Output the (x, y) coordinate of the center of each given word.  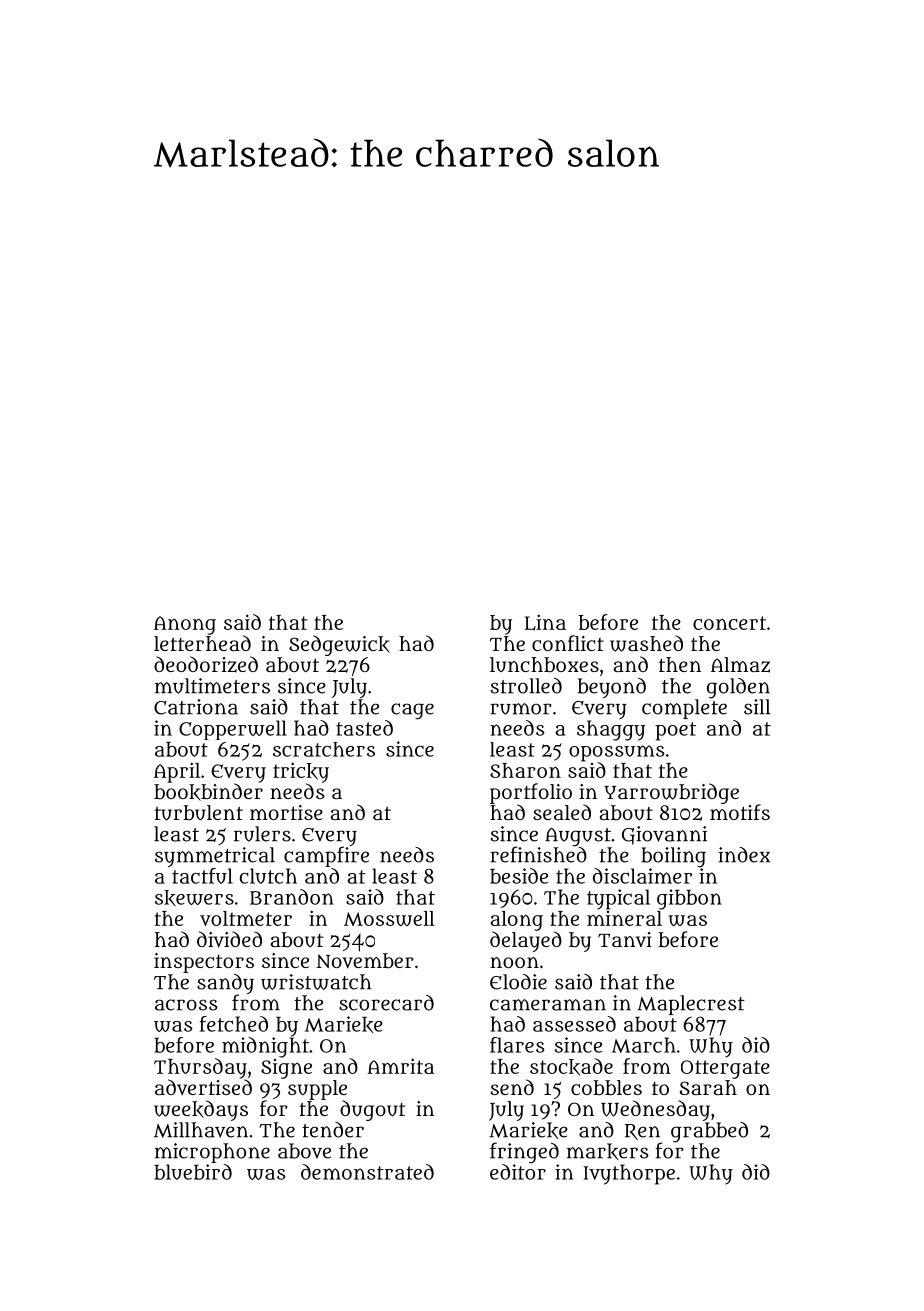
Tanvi (625, 939)
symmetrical (215, 857)
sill (757, 707)
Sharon (525, 770)
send (512, 1087)
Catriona (196, 707)
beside (519, 876)
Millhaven (201, 1130)
